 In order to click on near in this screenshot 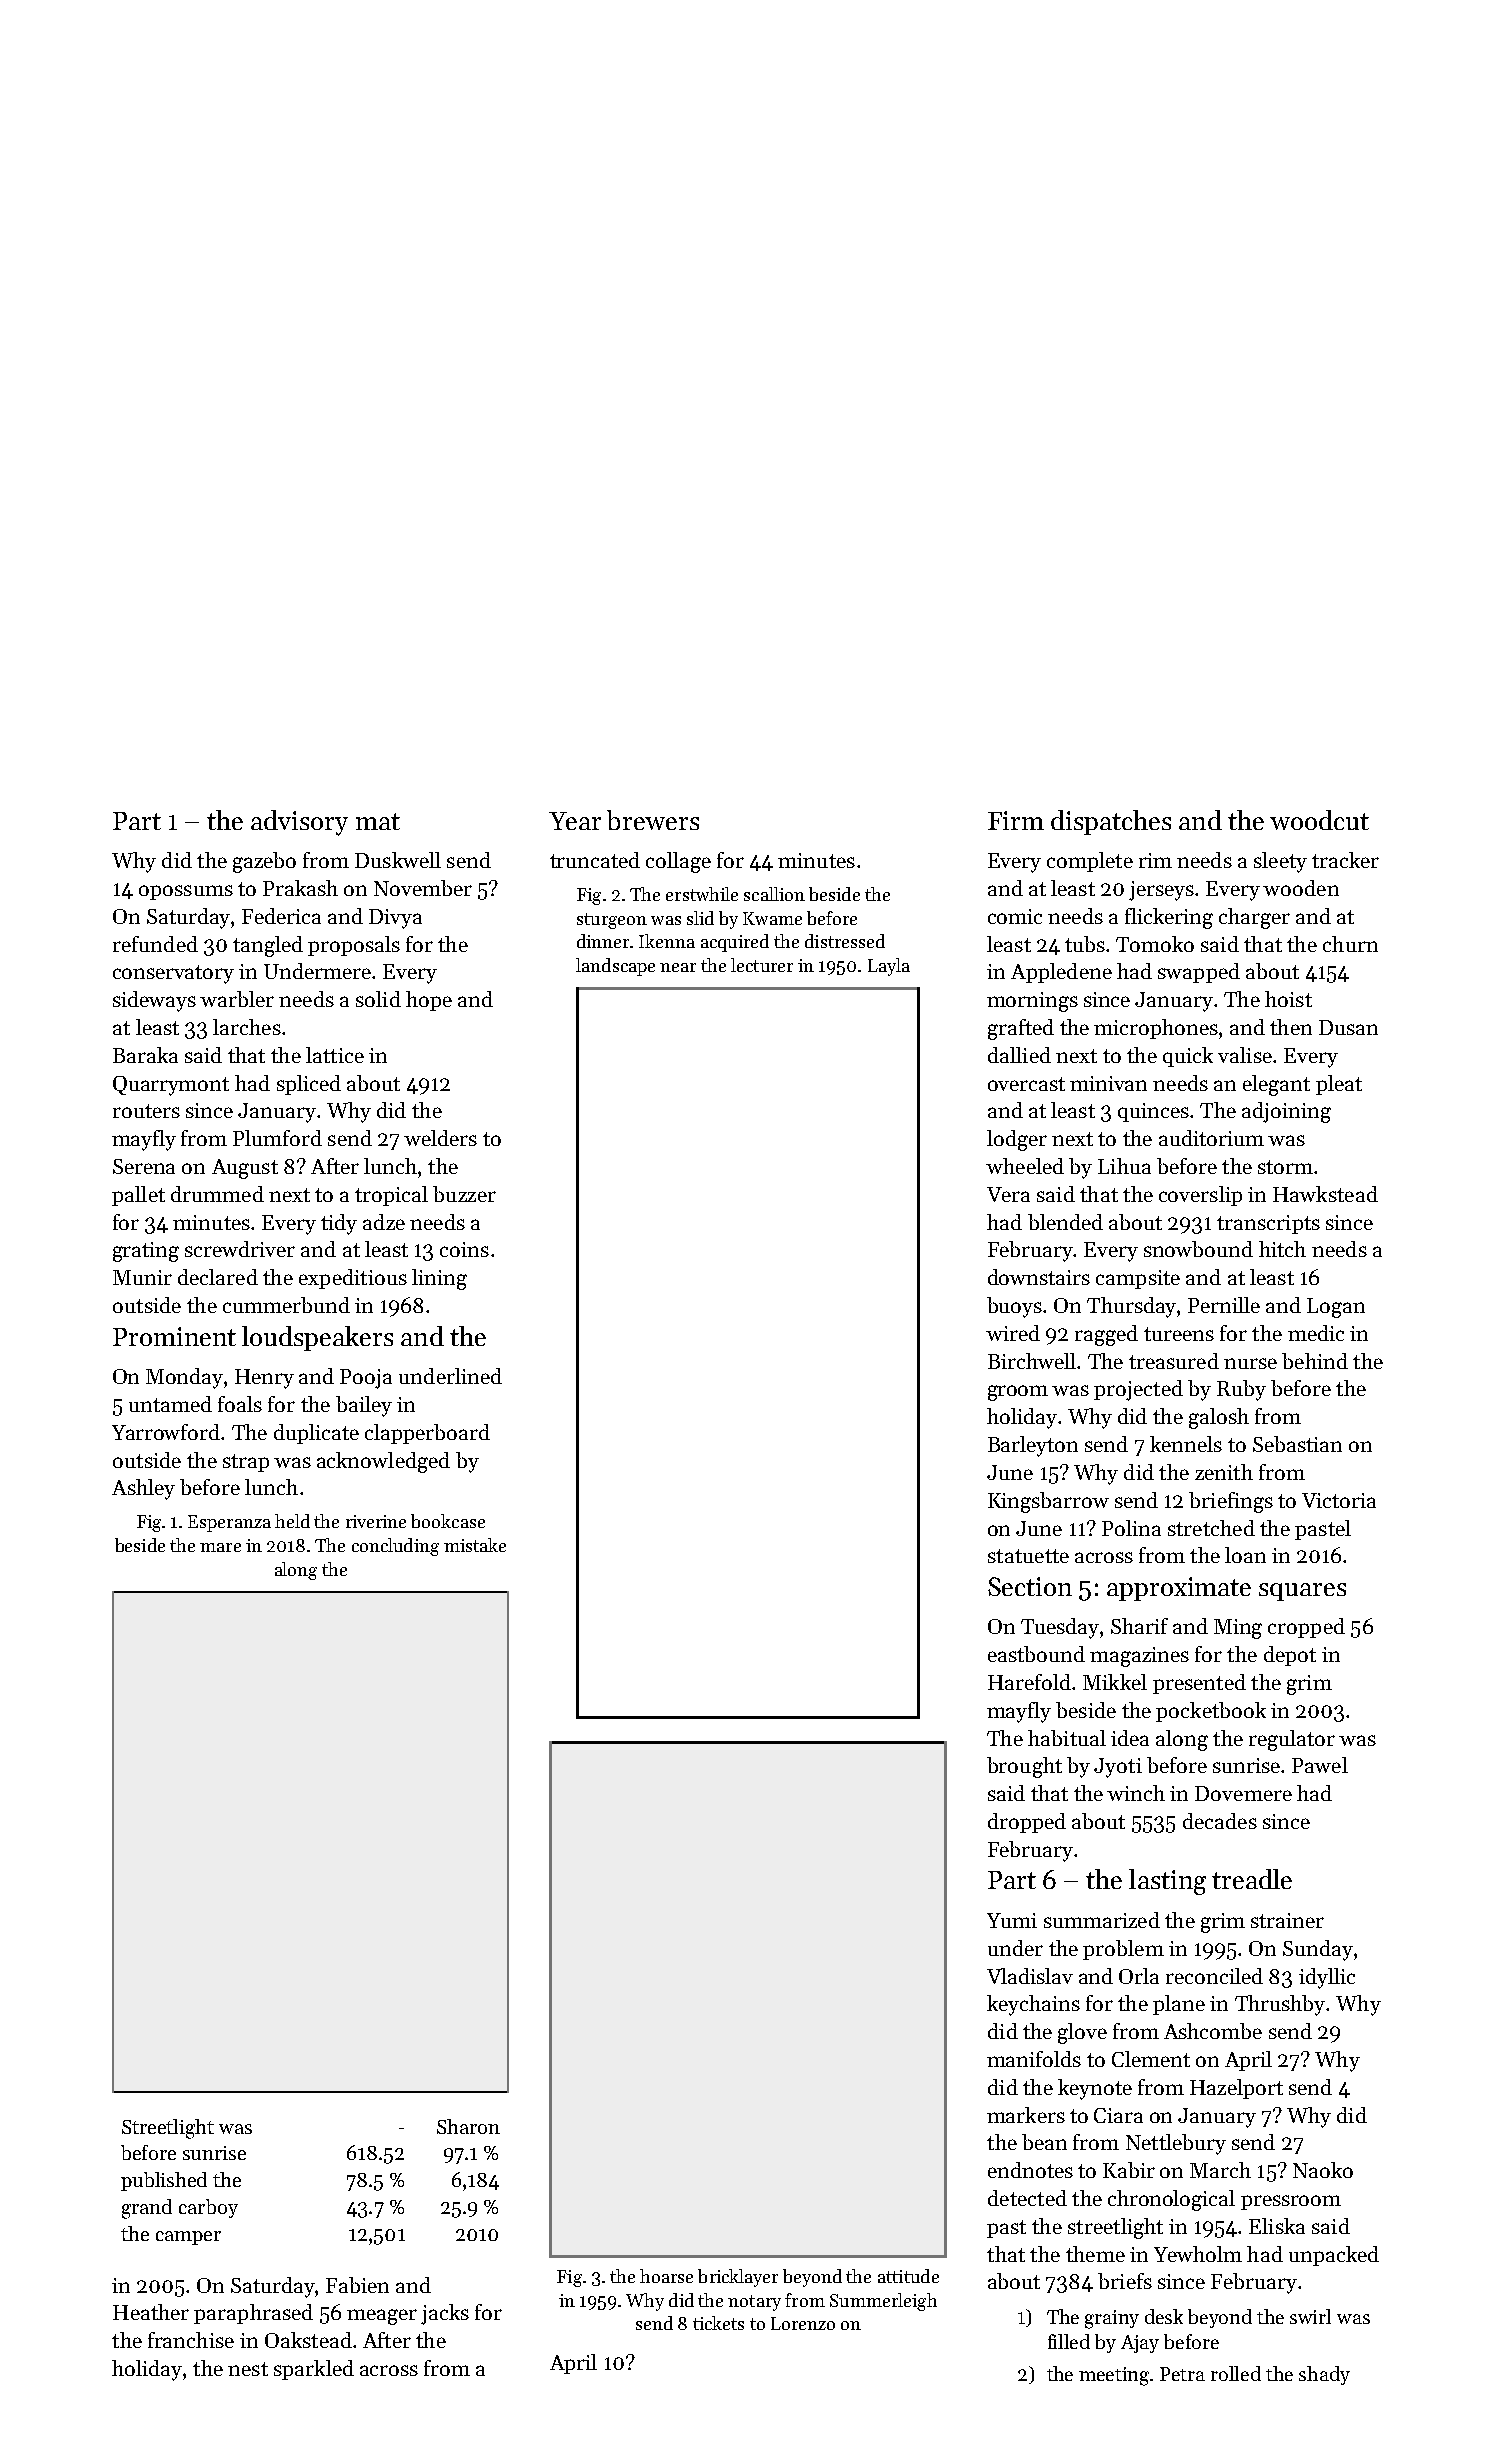, I will do `click(678, 967)`.
